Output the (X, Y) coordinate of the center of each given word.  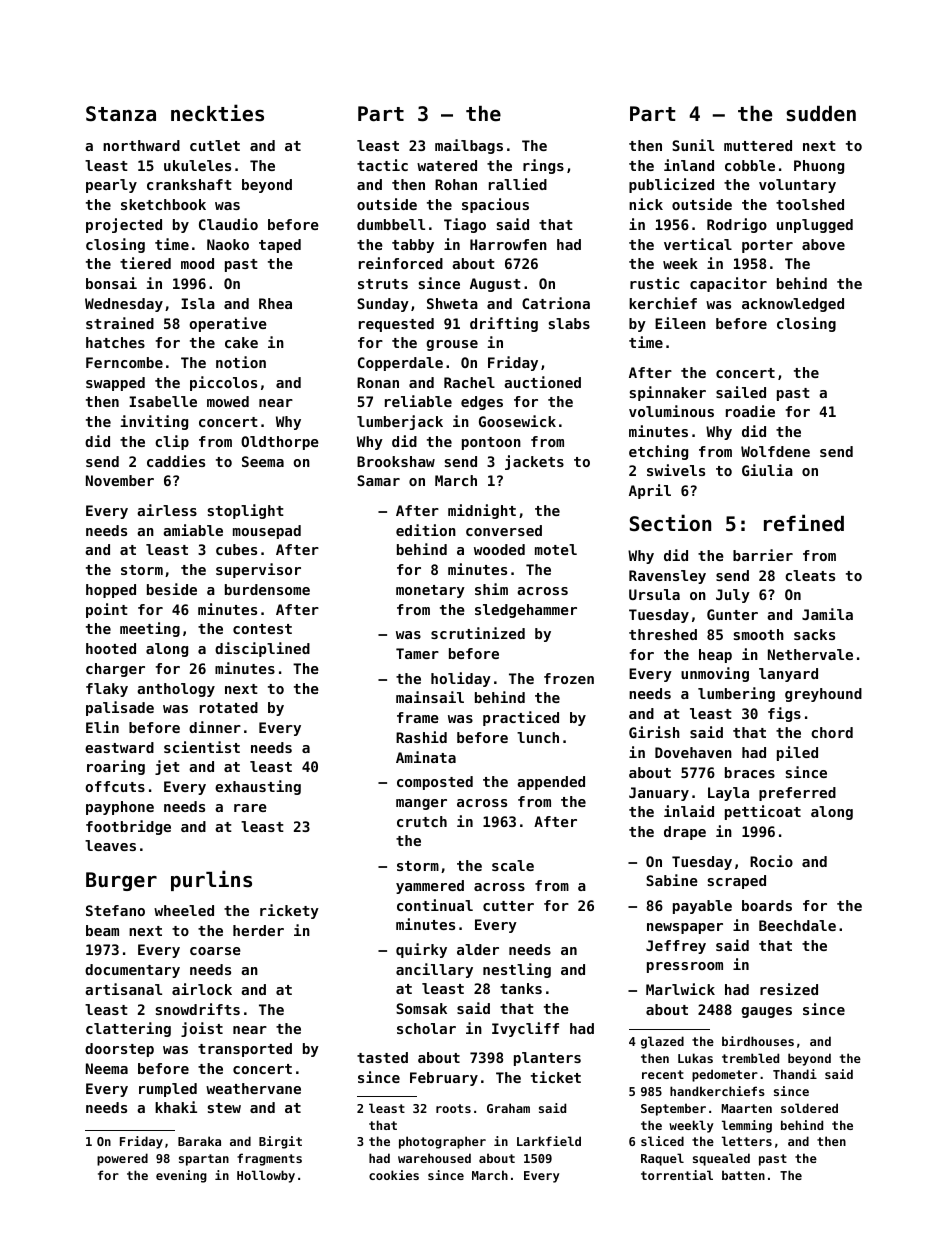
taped (280, 246)
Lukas (695, 1058)
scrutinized (478, 633)
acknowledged (793, 305)
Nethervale (810, 654)
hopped (111, 591)
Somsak (421, 1008)
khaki (176, 1107)
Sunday (383, 305)
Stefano (115, 910)
